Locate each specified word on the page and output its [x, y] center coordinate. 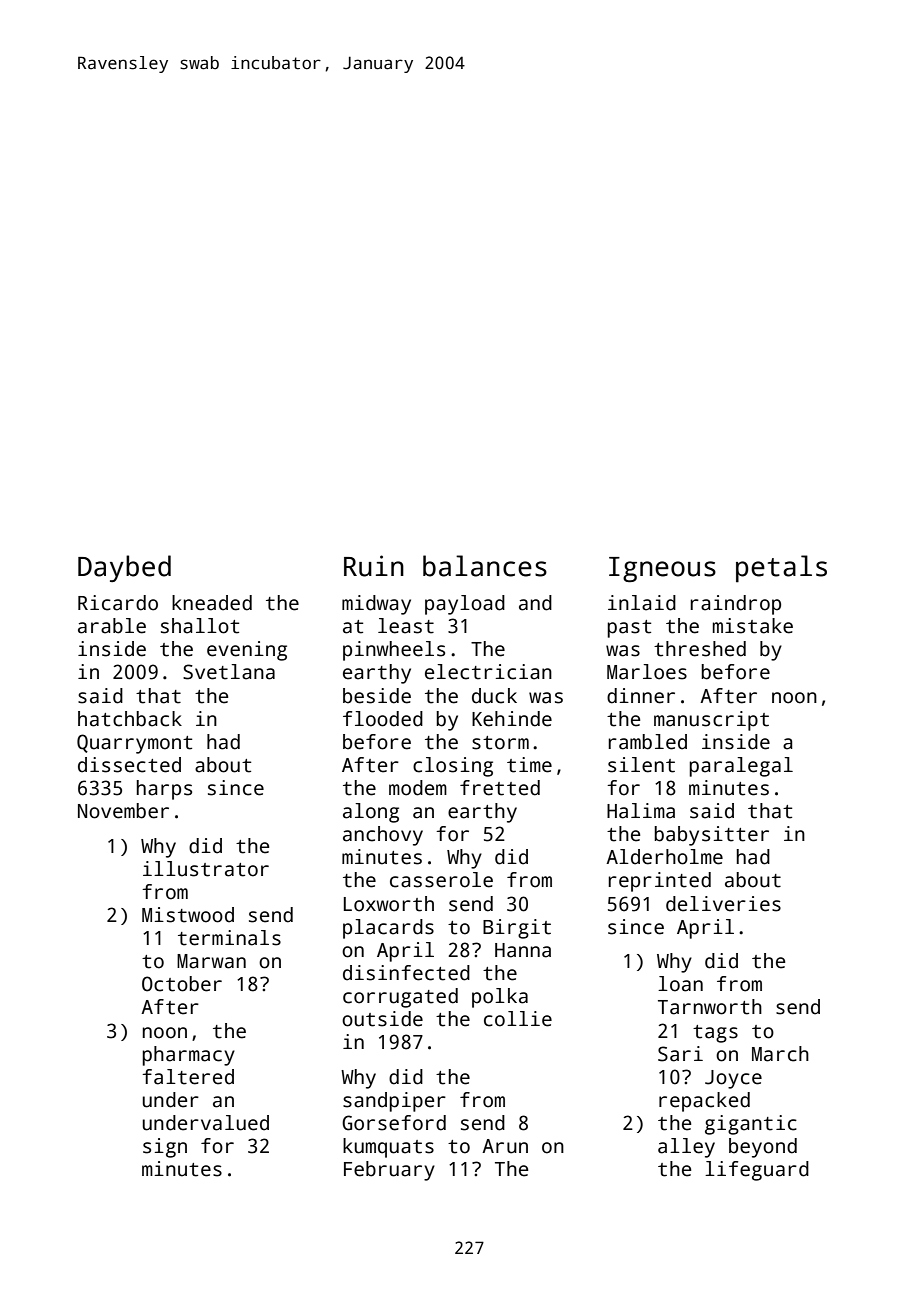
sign [165, 1148]
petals [781, 569]
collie [518, 1019]
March [780, 1054]
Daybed [124, 568]
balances [485, 566]
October [182, 984]
